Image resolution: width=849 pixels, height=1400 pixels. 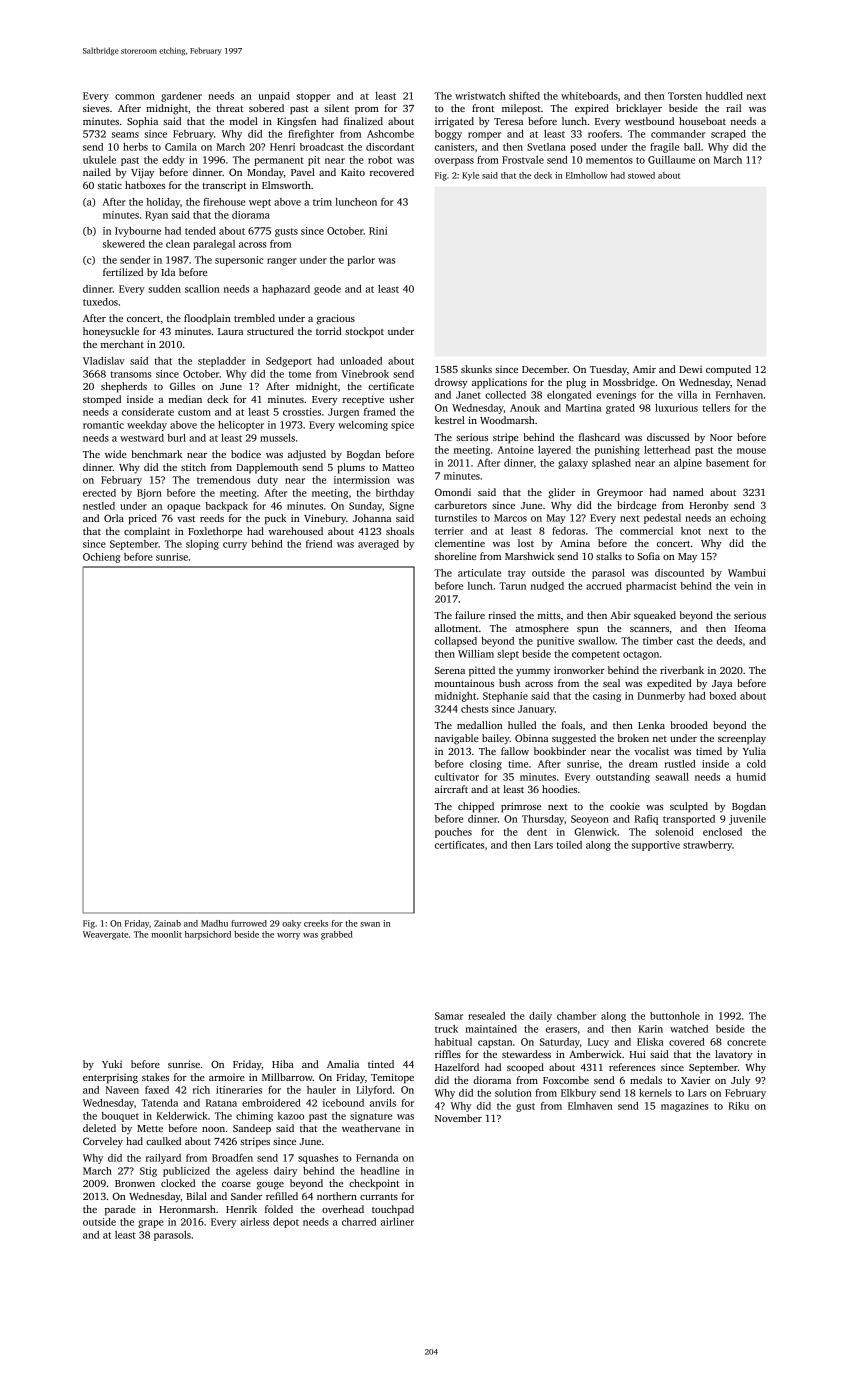 What do you see at coordinates (393, 1210) in the screenshot?
I see `touchpad` at bounding box center [393, 1210].
